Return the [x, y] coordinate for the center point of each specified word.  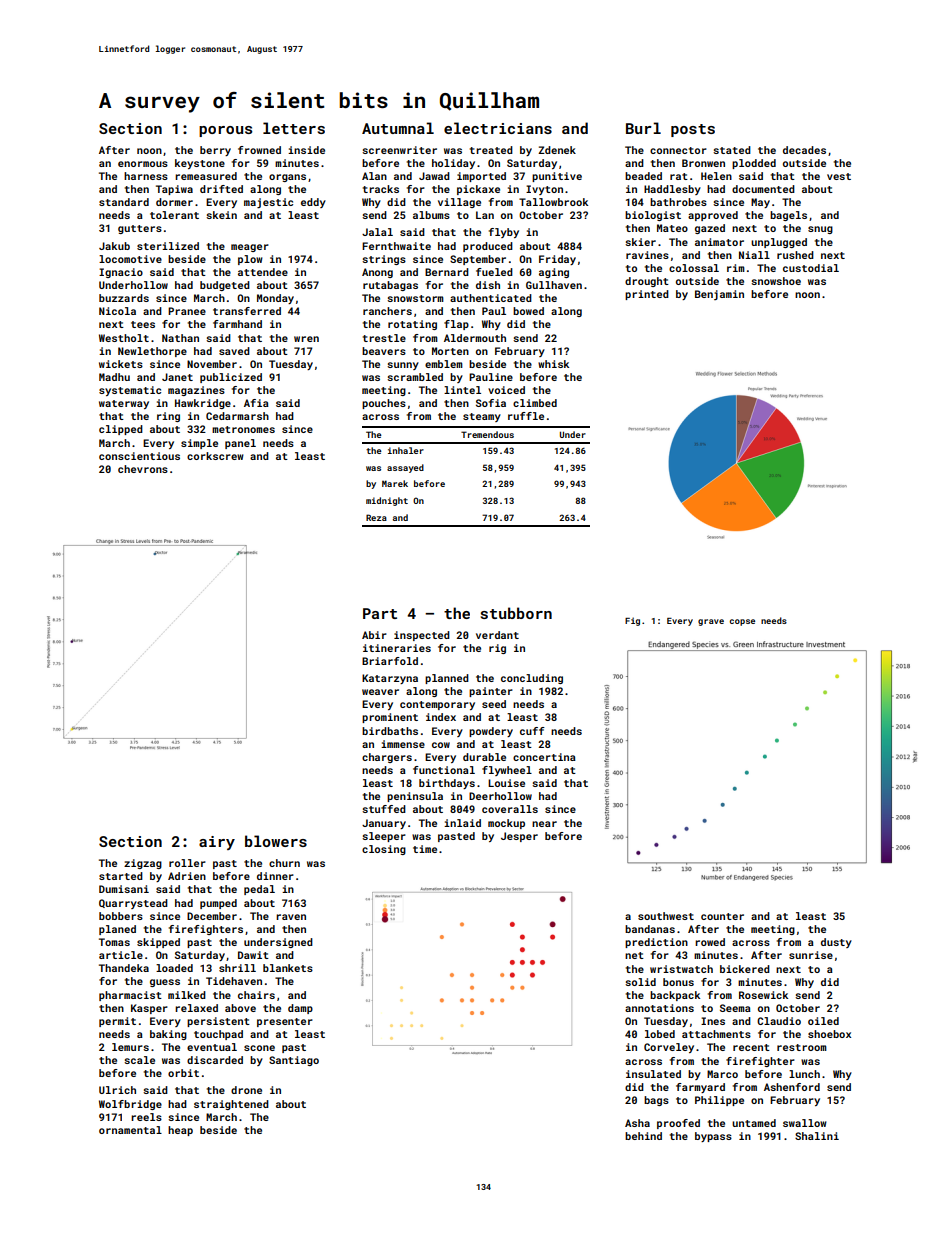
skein [221, 215]
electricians [498, 128]
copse [742, 622]
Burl [643, 128]
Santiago [294, 1061]
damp [300, 1009]
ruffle [526, 416]
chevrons [143, 469]
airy [217, 843]
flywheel [507, 771]
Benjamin [719, 295]
